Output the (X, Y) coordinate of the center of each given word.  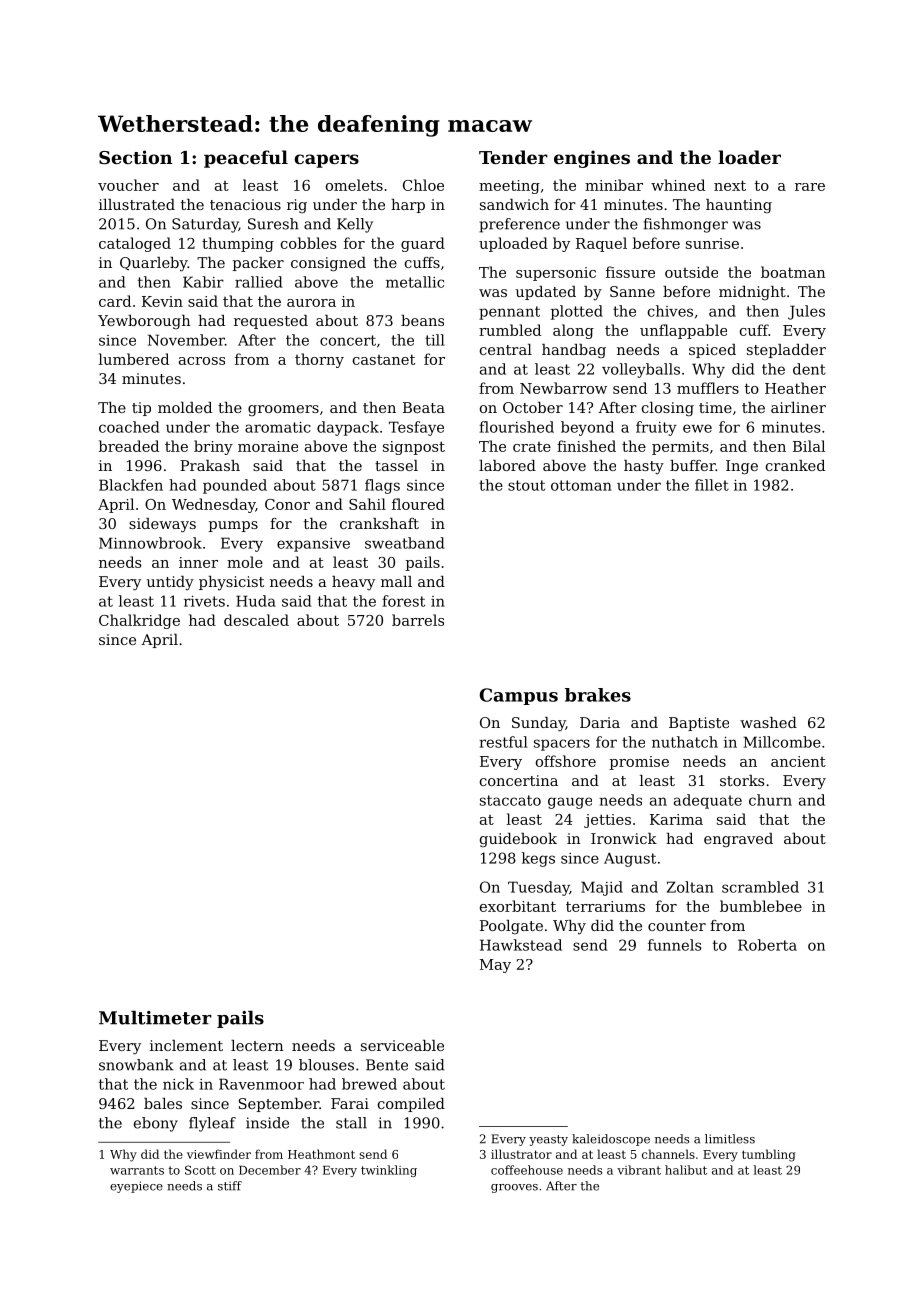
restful (503, 742)
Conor (287, 504)
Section (135, 157)
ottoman (581, 485)
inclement (186, 1045)
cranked (795, 465)
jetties (607, 821)
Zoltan (690, 887)
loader (749, 157)
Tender (513, 157)
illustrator (521, 1154)
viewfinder (219, 1154)
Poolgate (511, 927)
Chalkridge (139, 621)
